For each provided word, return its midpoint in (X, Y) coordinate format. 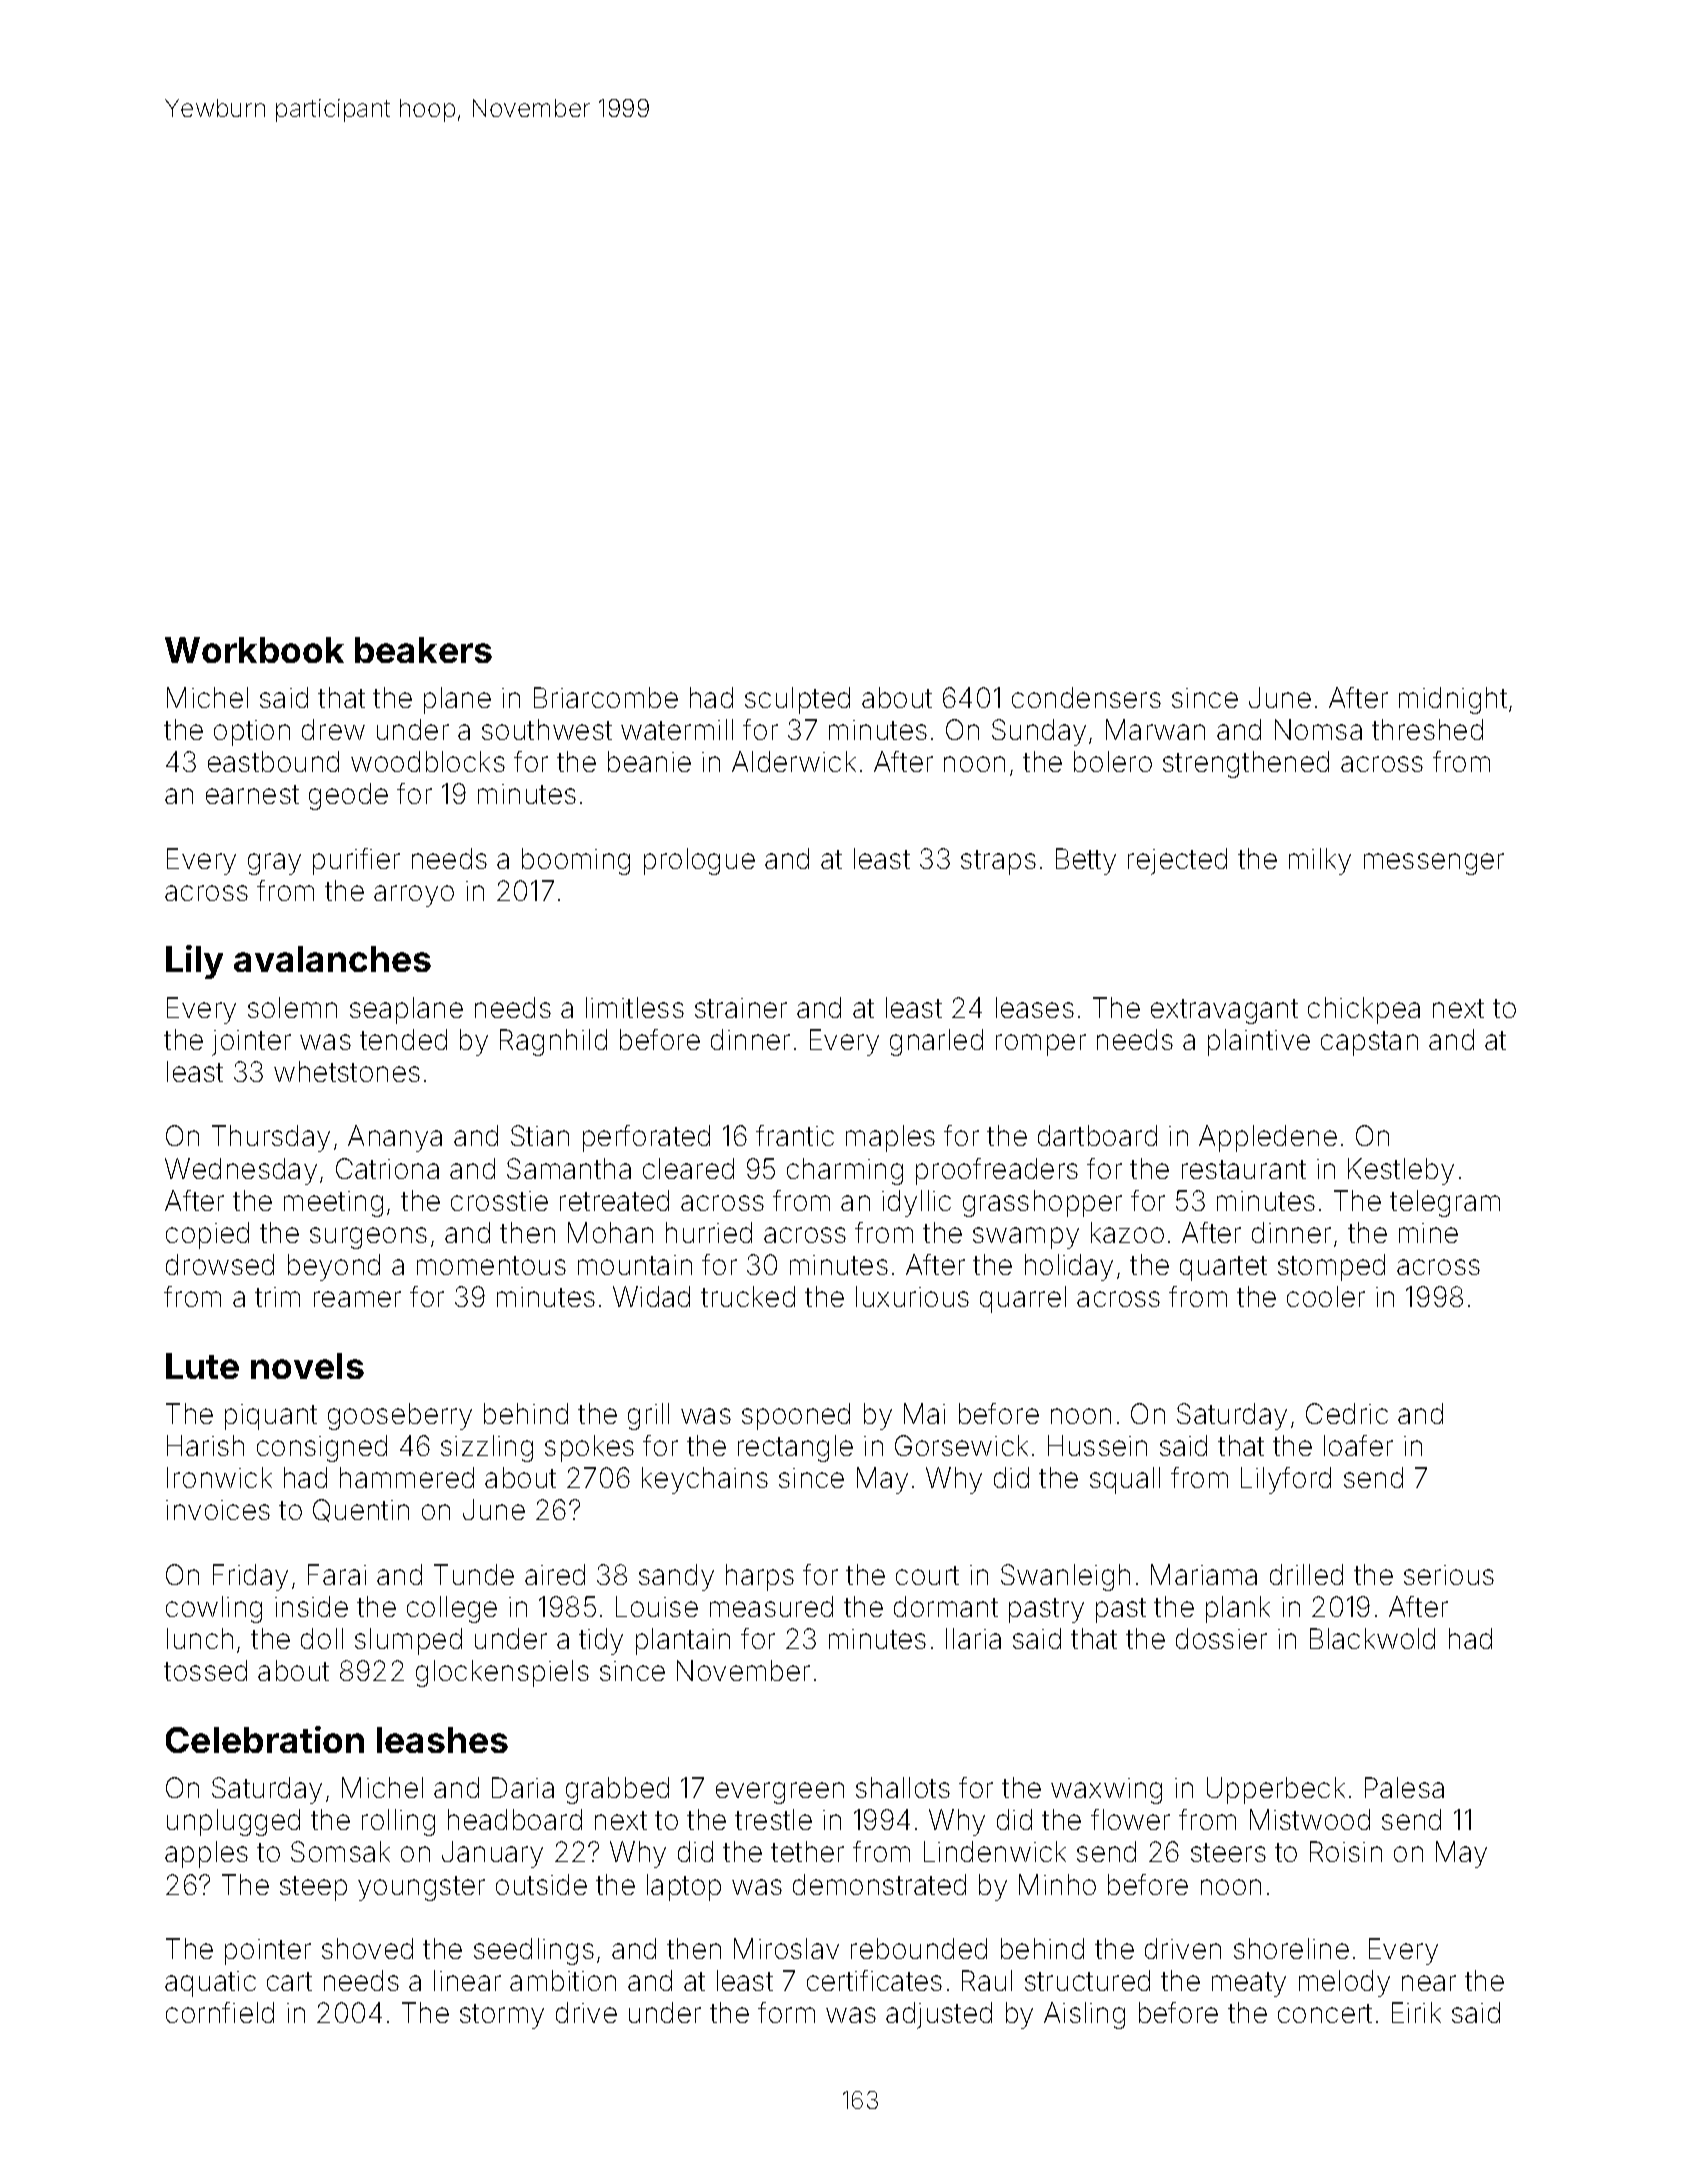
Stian (540, 1135)
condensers (1086, 697)
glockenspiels (502, 1673)
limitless (635, 1007)
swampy (1026, 1238)
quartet (1223, 1268)
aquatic (210, 1984)
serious (1449, 1575)
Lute (202, 1366)
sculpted (797, 700)
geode (348, 796)
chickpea (1364, 1010)
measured (771, 1606)
